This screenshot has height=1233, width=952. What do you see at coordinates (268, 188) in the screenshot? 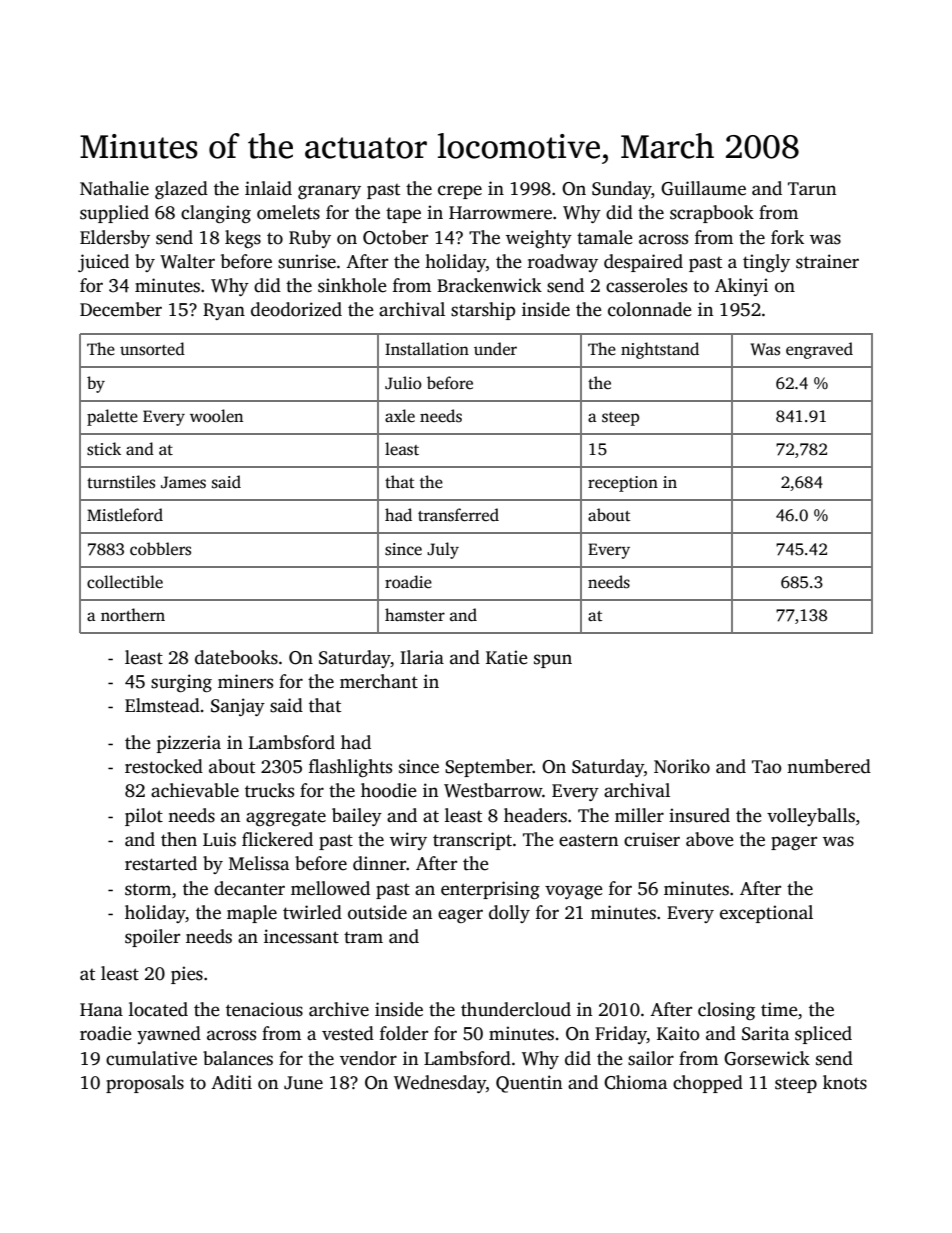
I see `inlaid` at bounding box center [268, 188].
